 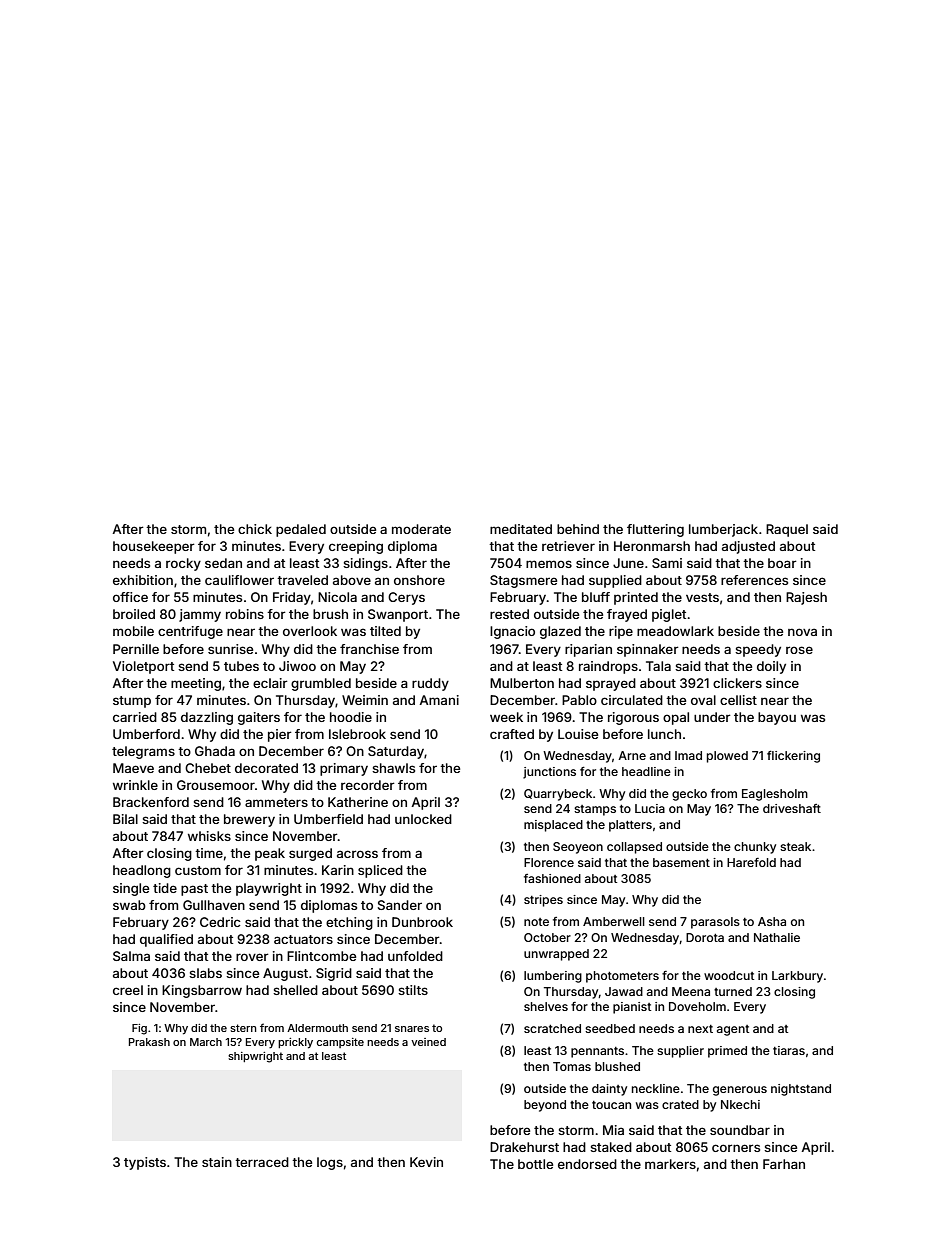 I want to click on lumberjack, so click(x=723, y=530).
